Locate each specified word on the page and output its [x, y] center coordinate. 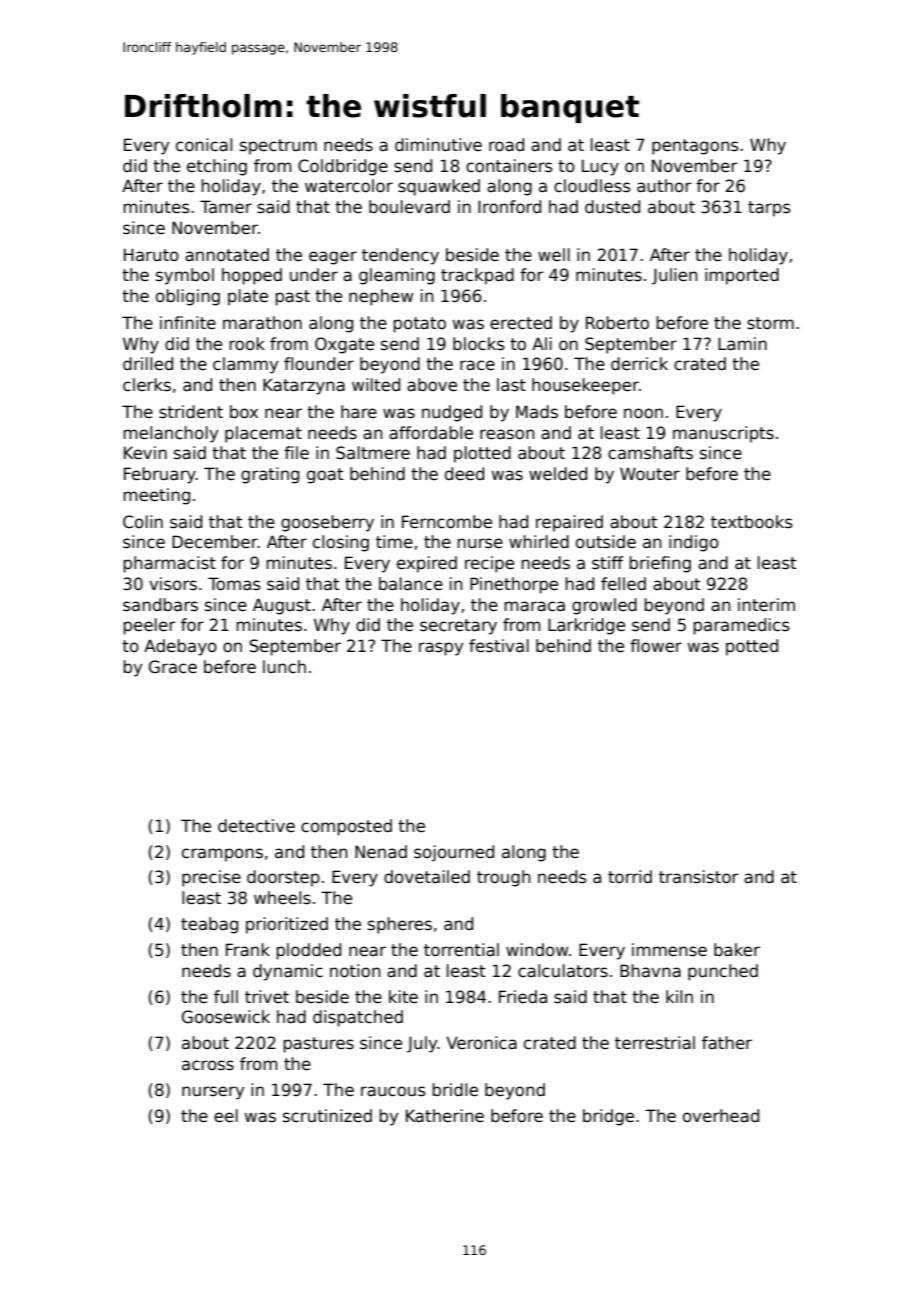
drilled [148, 364]
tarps [769, 209]
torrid [630, 877]
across [208, 1065]
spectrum [278, 147]
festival [499, 646]
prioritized [287, 925]
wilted [376, 385]
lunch [284, 667]
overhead [721, 1116]
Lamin [742, 344]
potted [752, 647]
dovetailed [427, 877]
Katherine [445, 1116]
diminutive [438, 145]
